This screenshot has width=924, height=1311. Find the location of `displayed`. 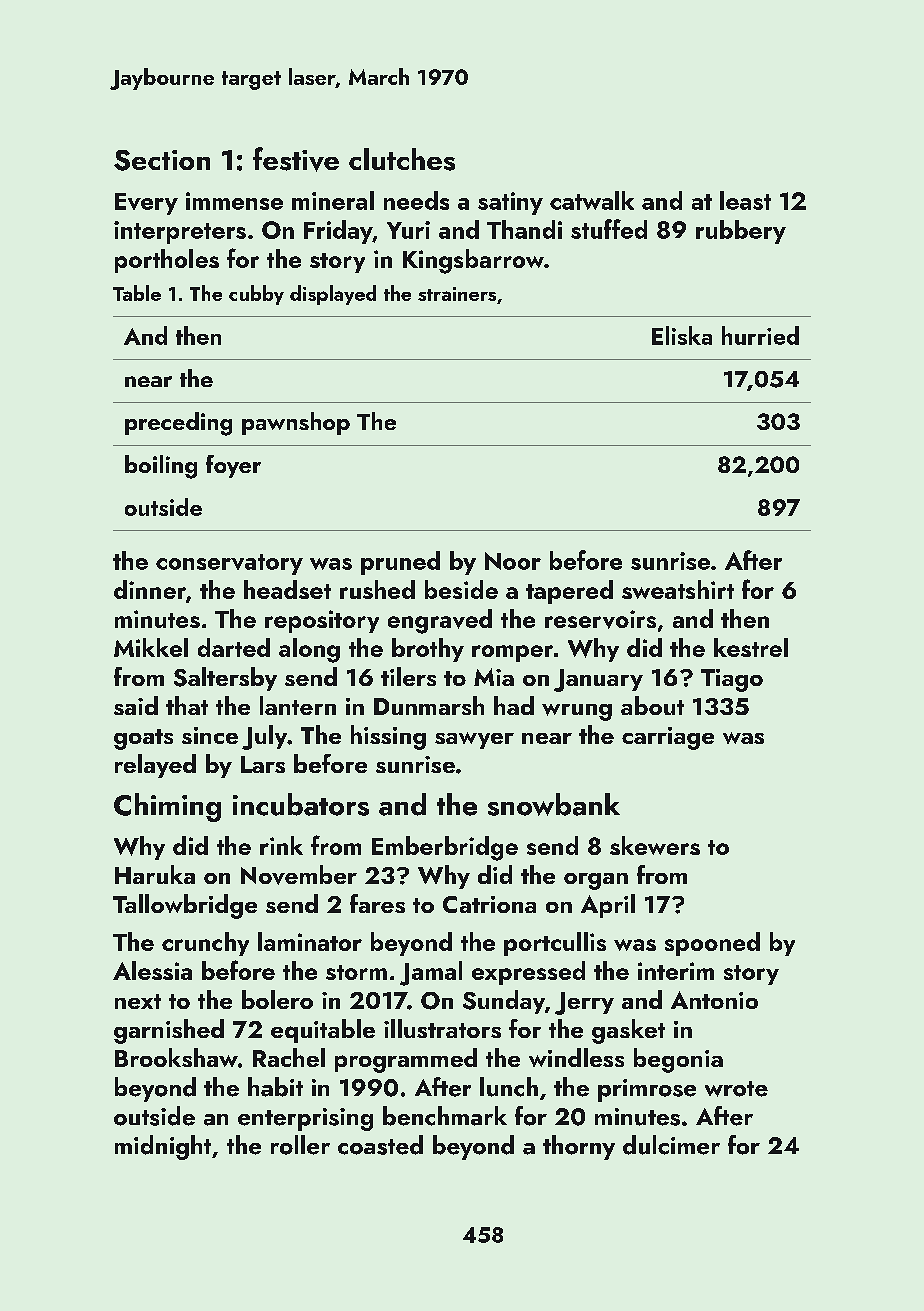

displayed is located at coordinates (333, 295).
